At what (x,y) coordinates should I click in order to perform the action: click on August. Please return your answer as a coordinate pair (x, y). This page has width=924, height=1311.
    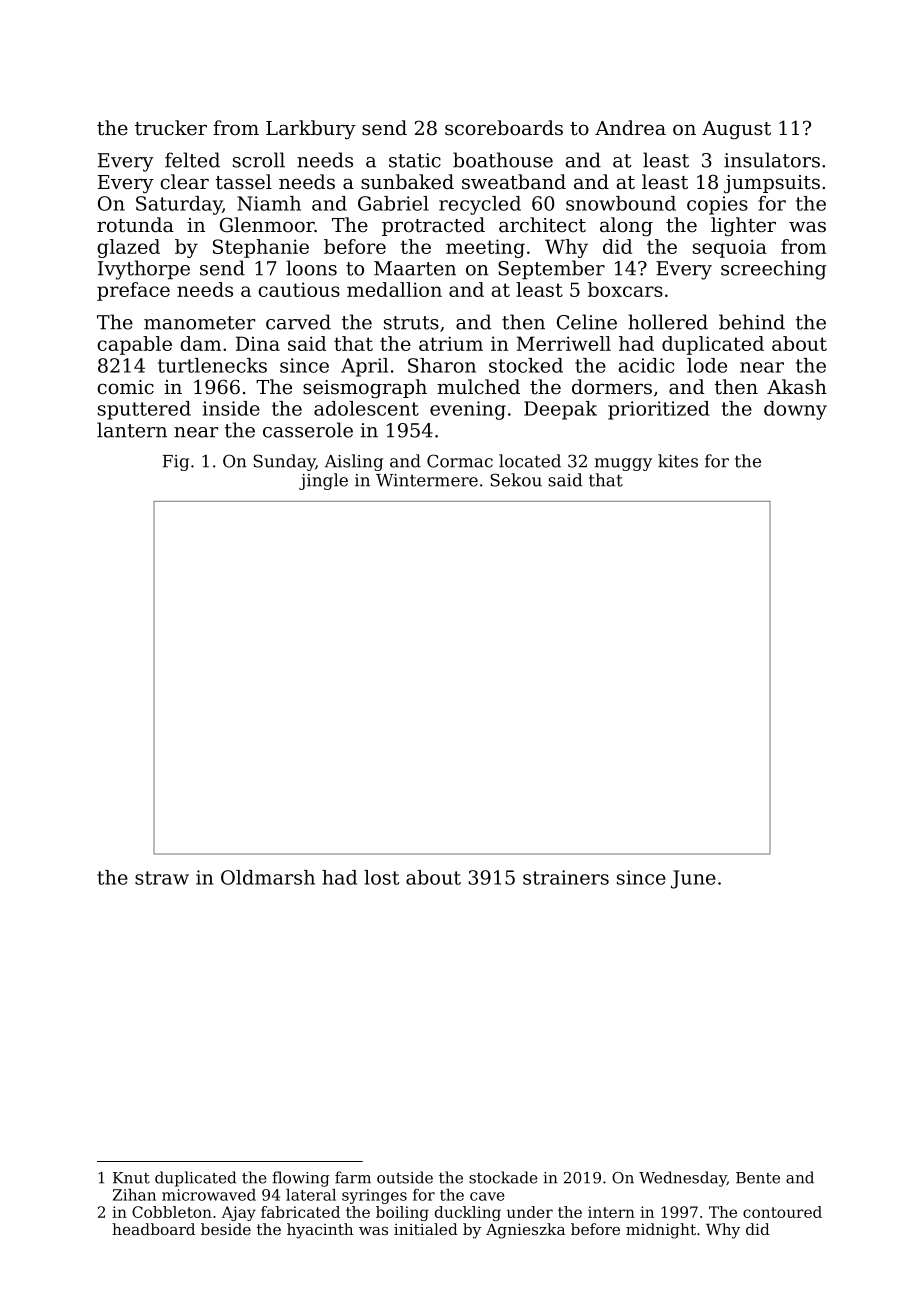
    Looking at the image, I should click on (736, 130).
